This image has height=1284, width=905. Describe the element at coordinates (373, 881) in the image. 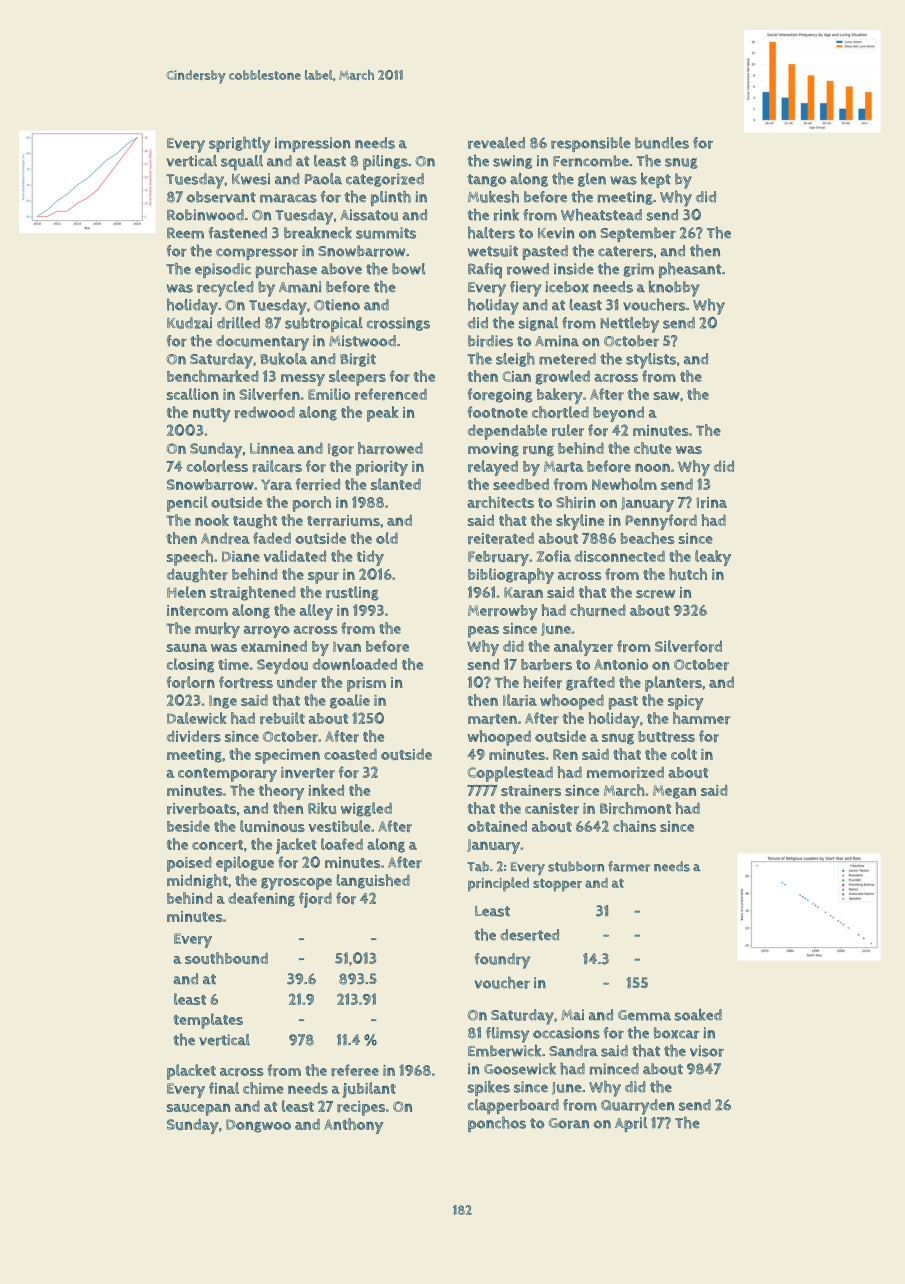

I see `languished` at that location.
